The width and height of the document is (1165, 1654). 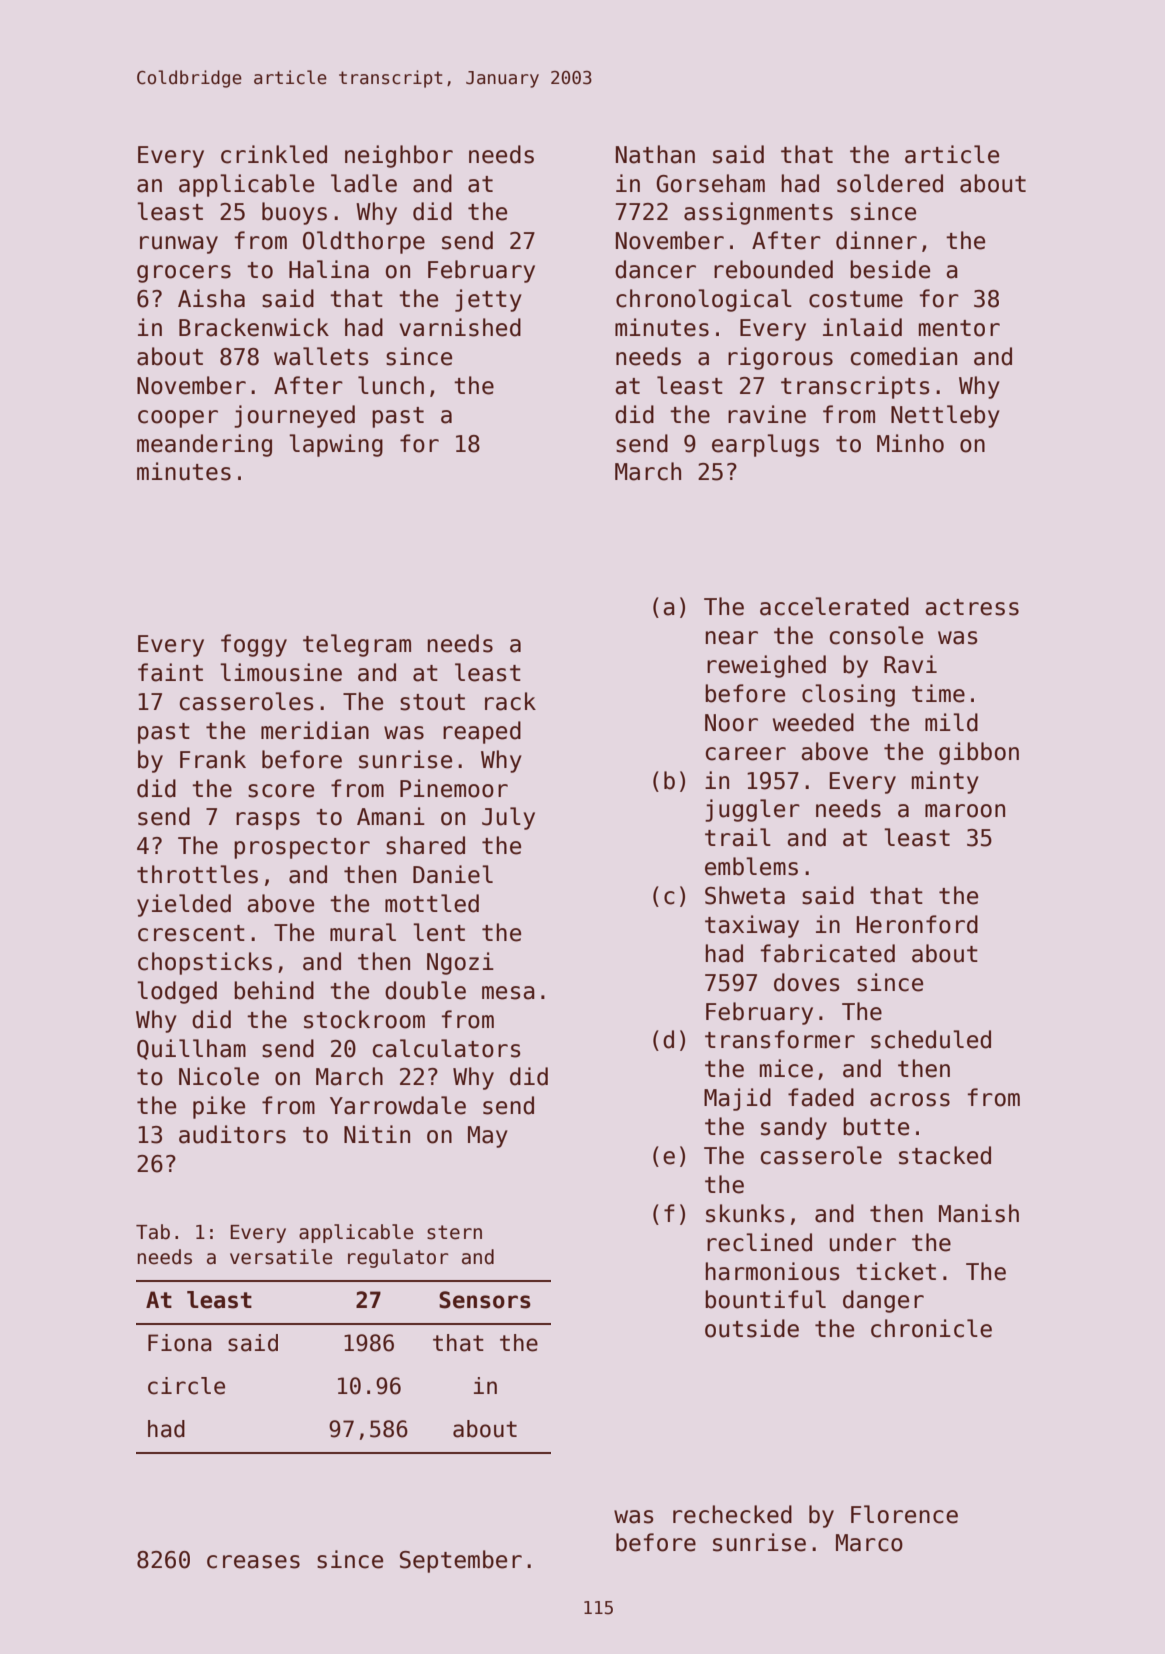 What do you see at coordinates (485, 1300) in the document?
I see `Sensors` at bounding box center [485, 1300].
